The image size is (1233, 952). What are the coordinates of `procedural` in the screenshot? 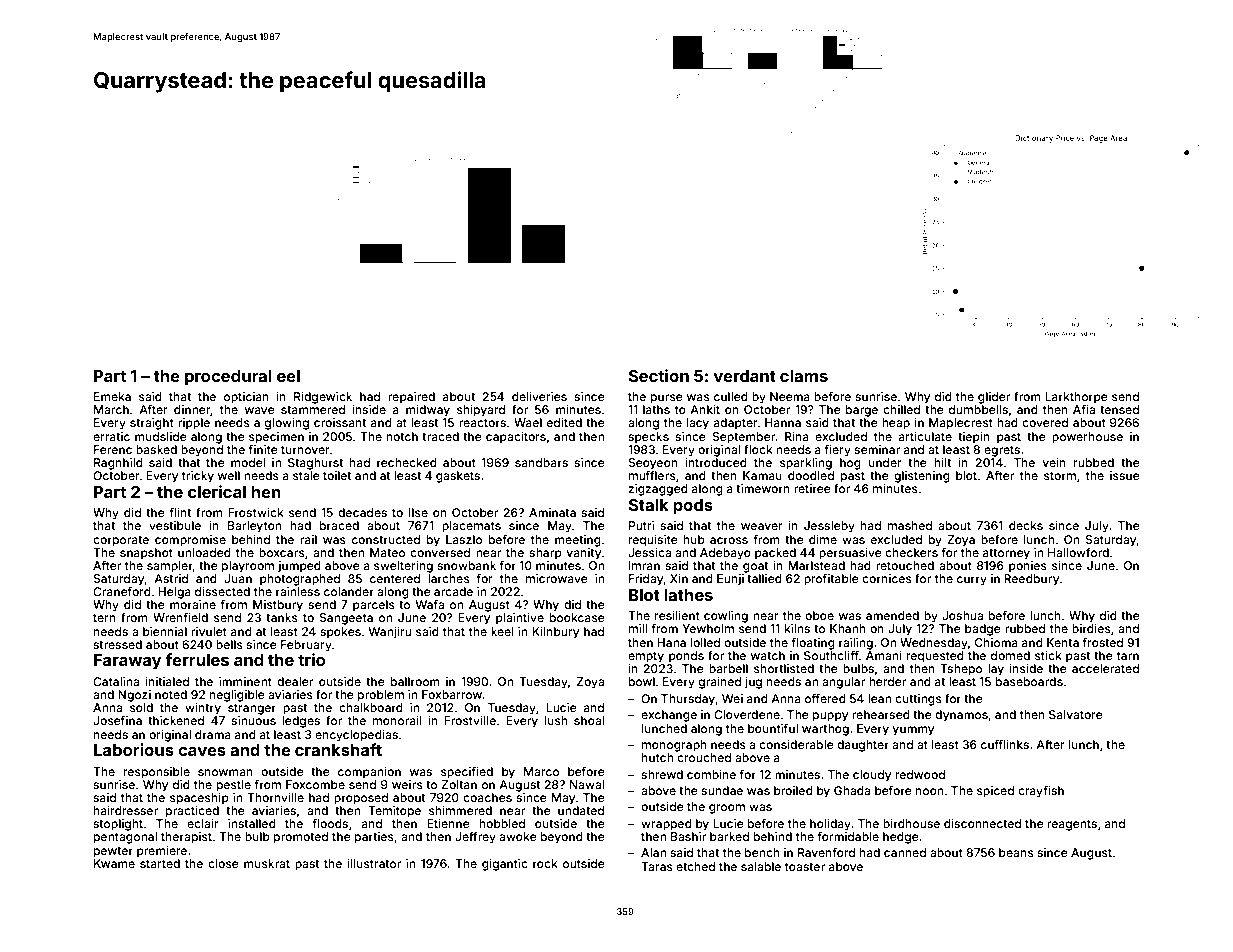 It's located at (228, 378).
